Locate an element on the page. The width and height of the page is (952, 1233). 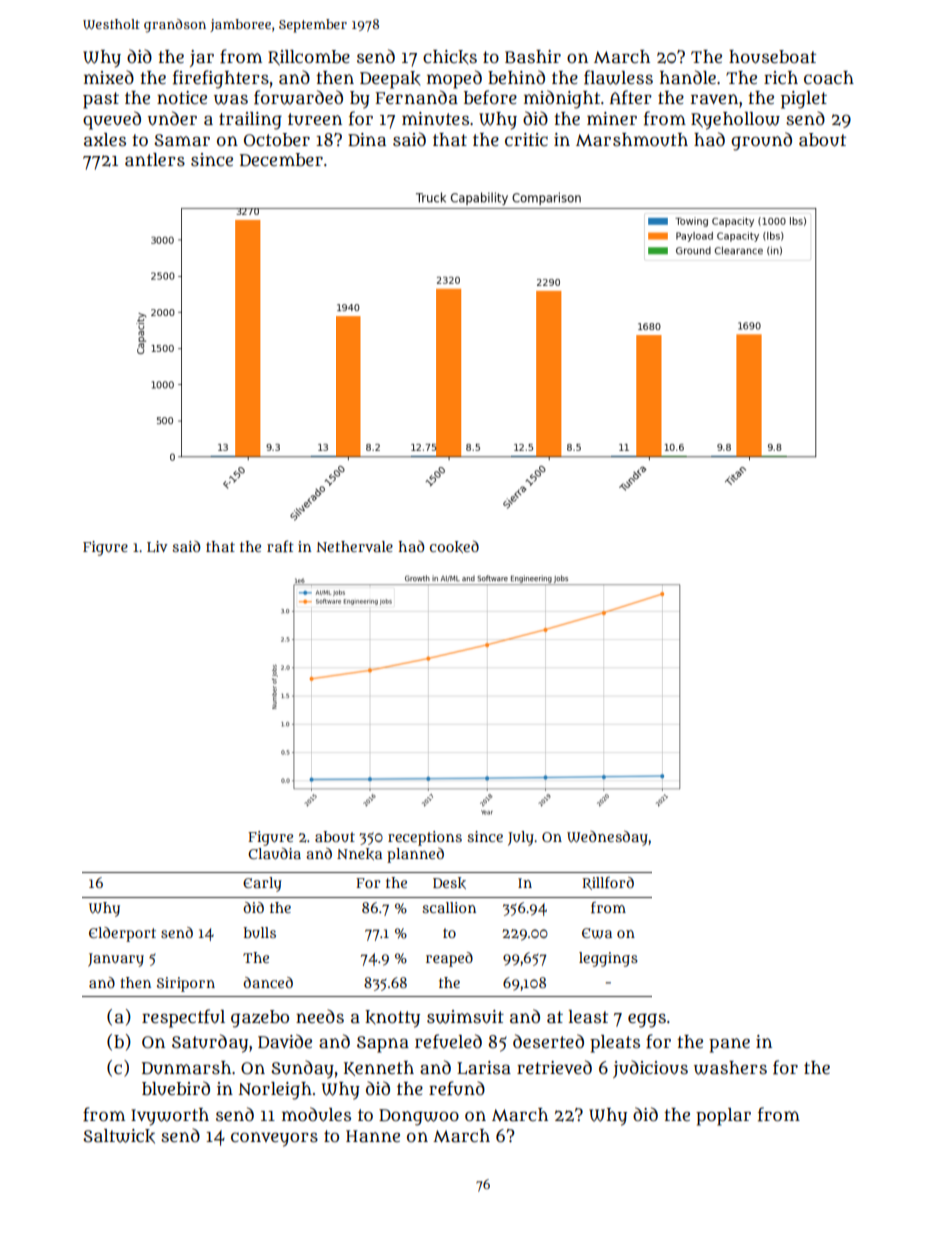
Ewa is located at coordinates (597, 933).
